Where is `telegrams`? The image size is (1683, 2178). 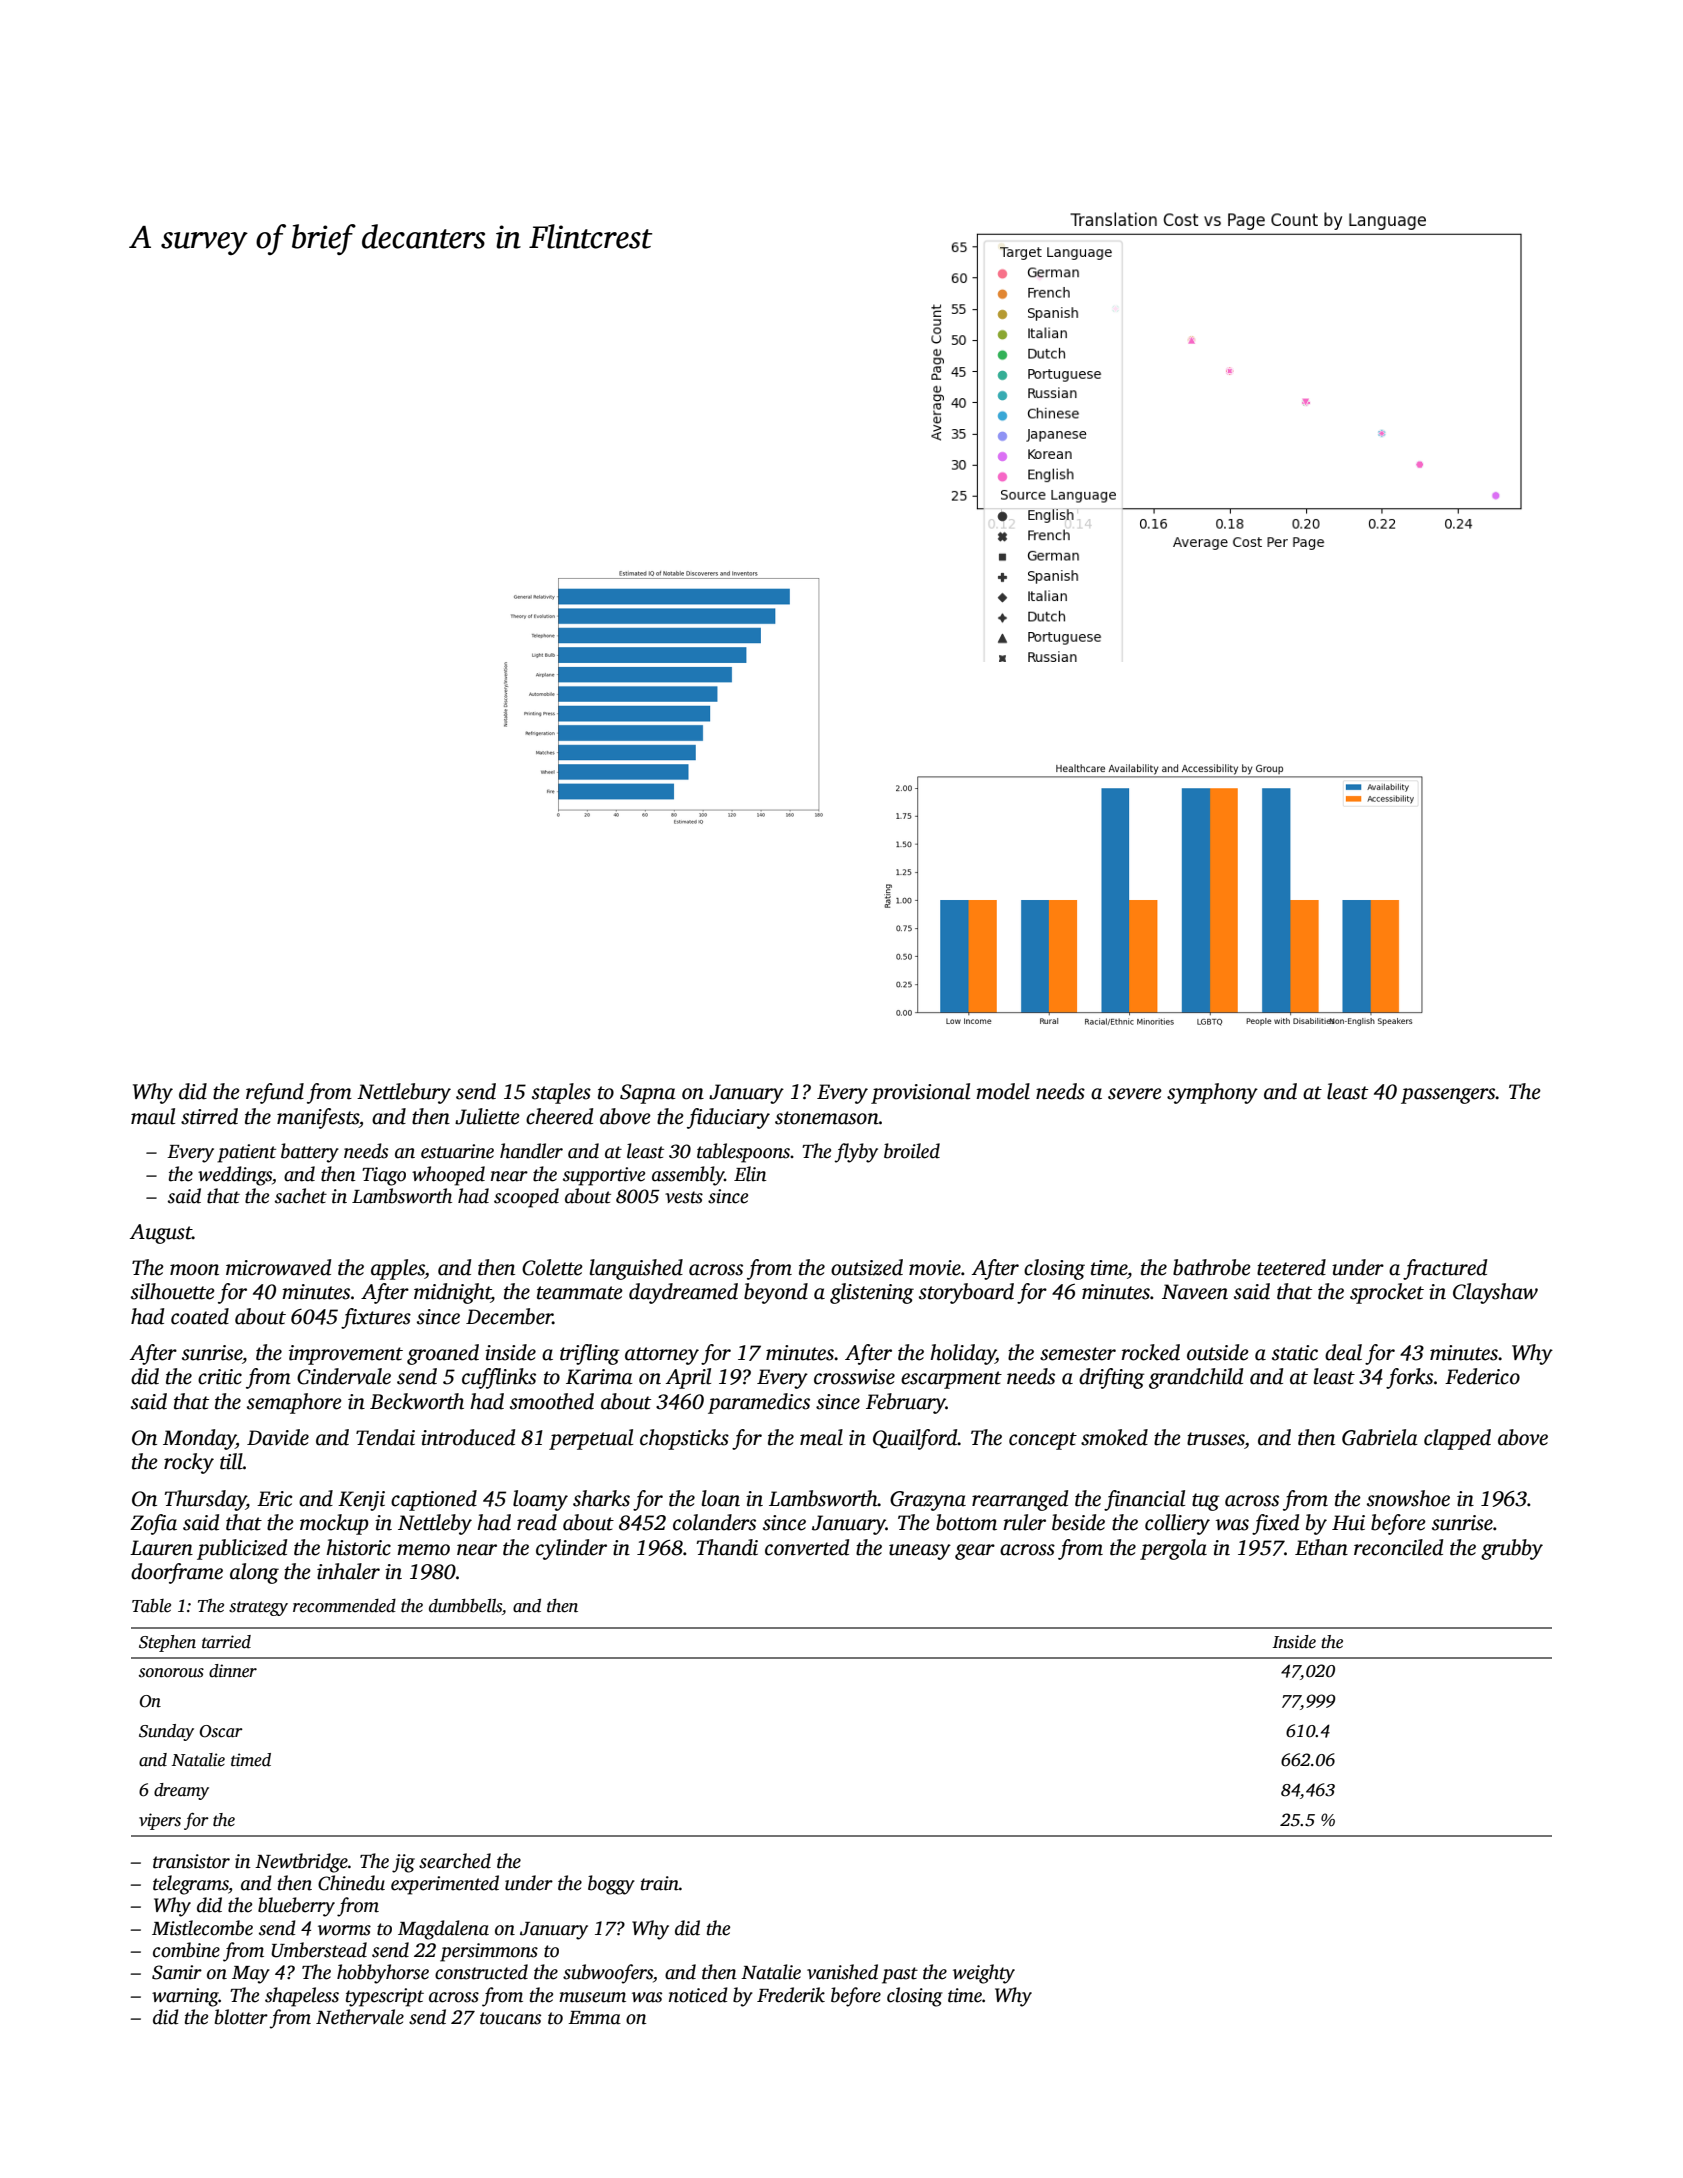 telegrams is located at coordinates (191, 1885).
